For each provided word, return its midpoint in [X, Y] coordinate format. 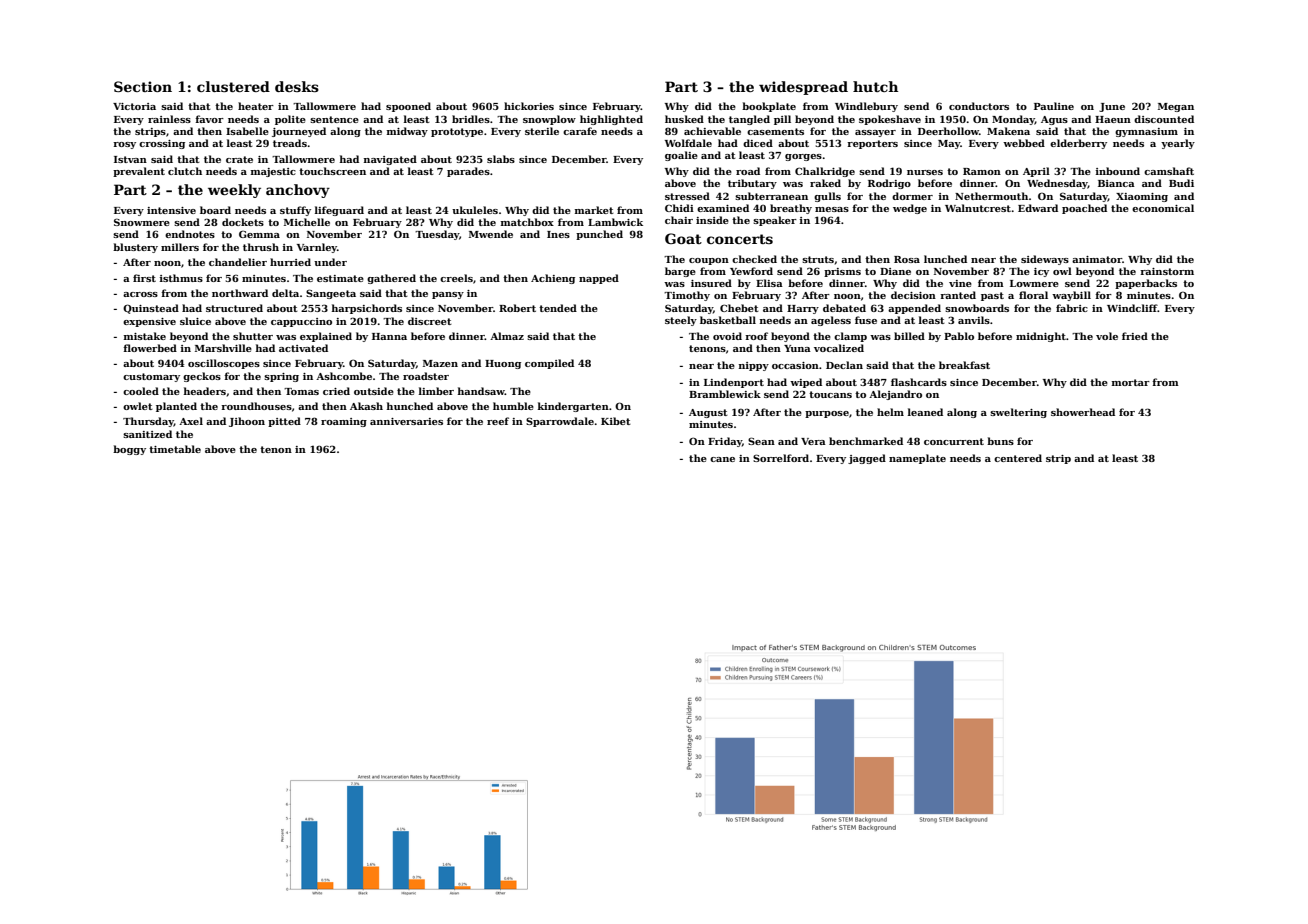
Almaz [507, 336]
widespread [803, 88]
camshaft [1169, 171]
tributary [752, 184]
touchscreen [332, 171]
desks [297, 86]
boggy [129, 450]
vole [1107, 336]
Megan [1176, 107]
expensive [149, 322]
